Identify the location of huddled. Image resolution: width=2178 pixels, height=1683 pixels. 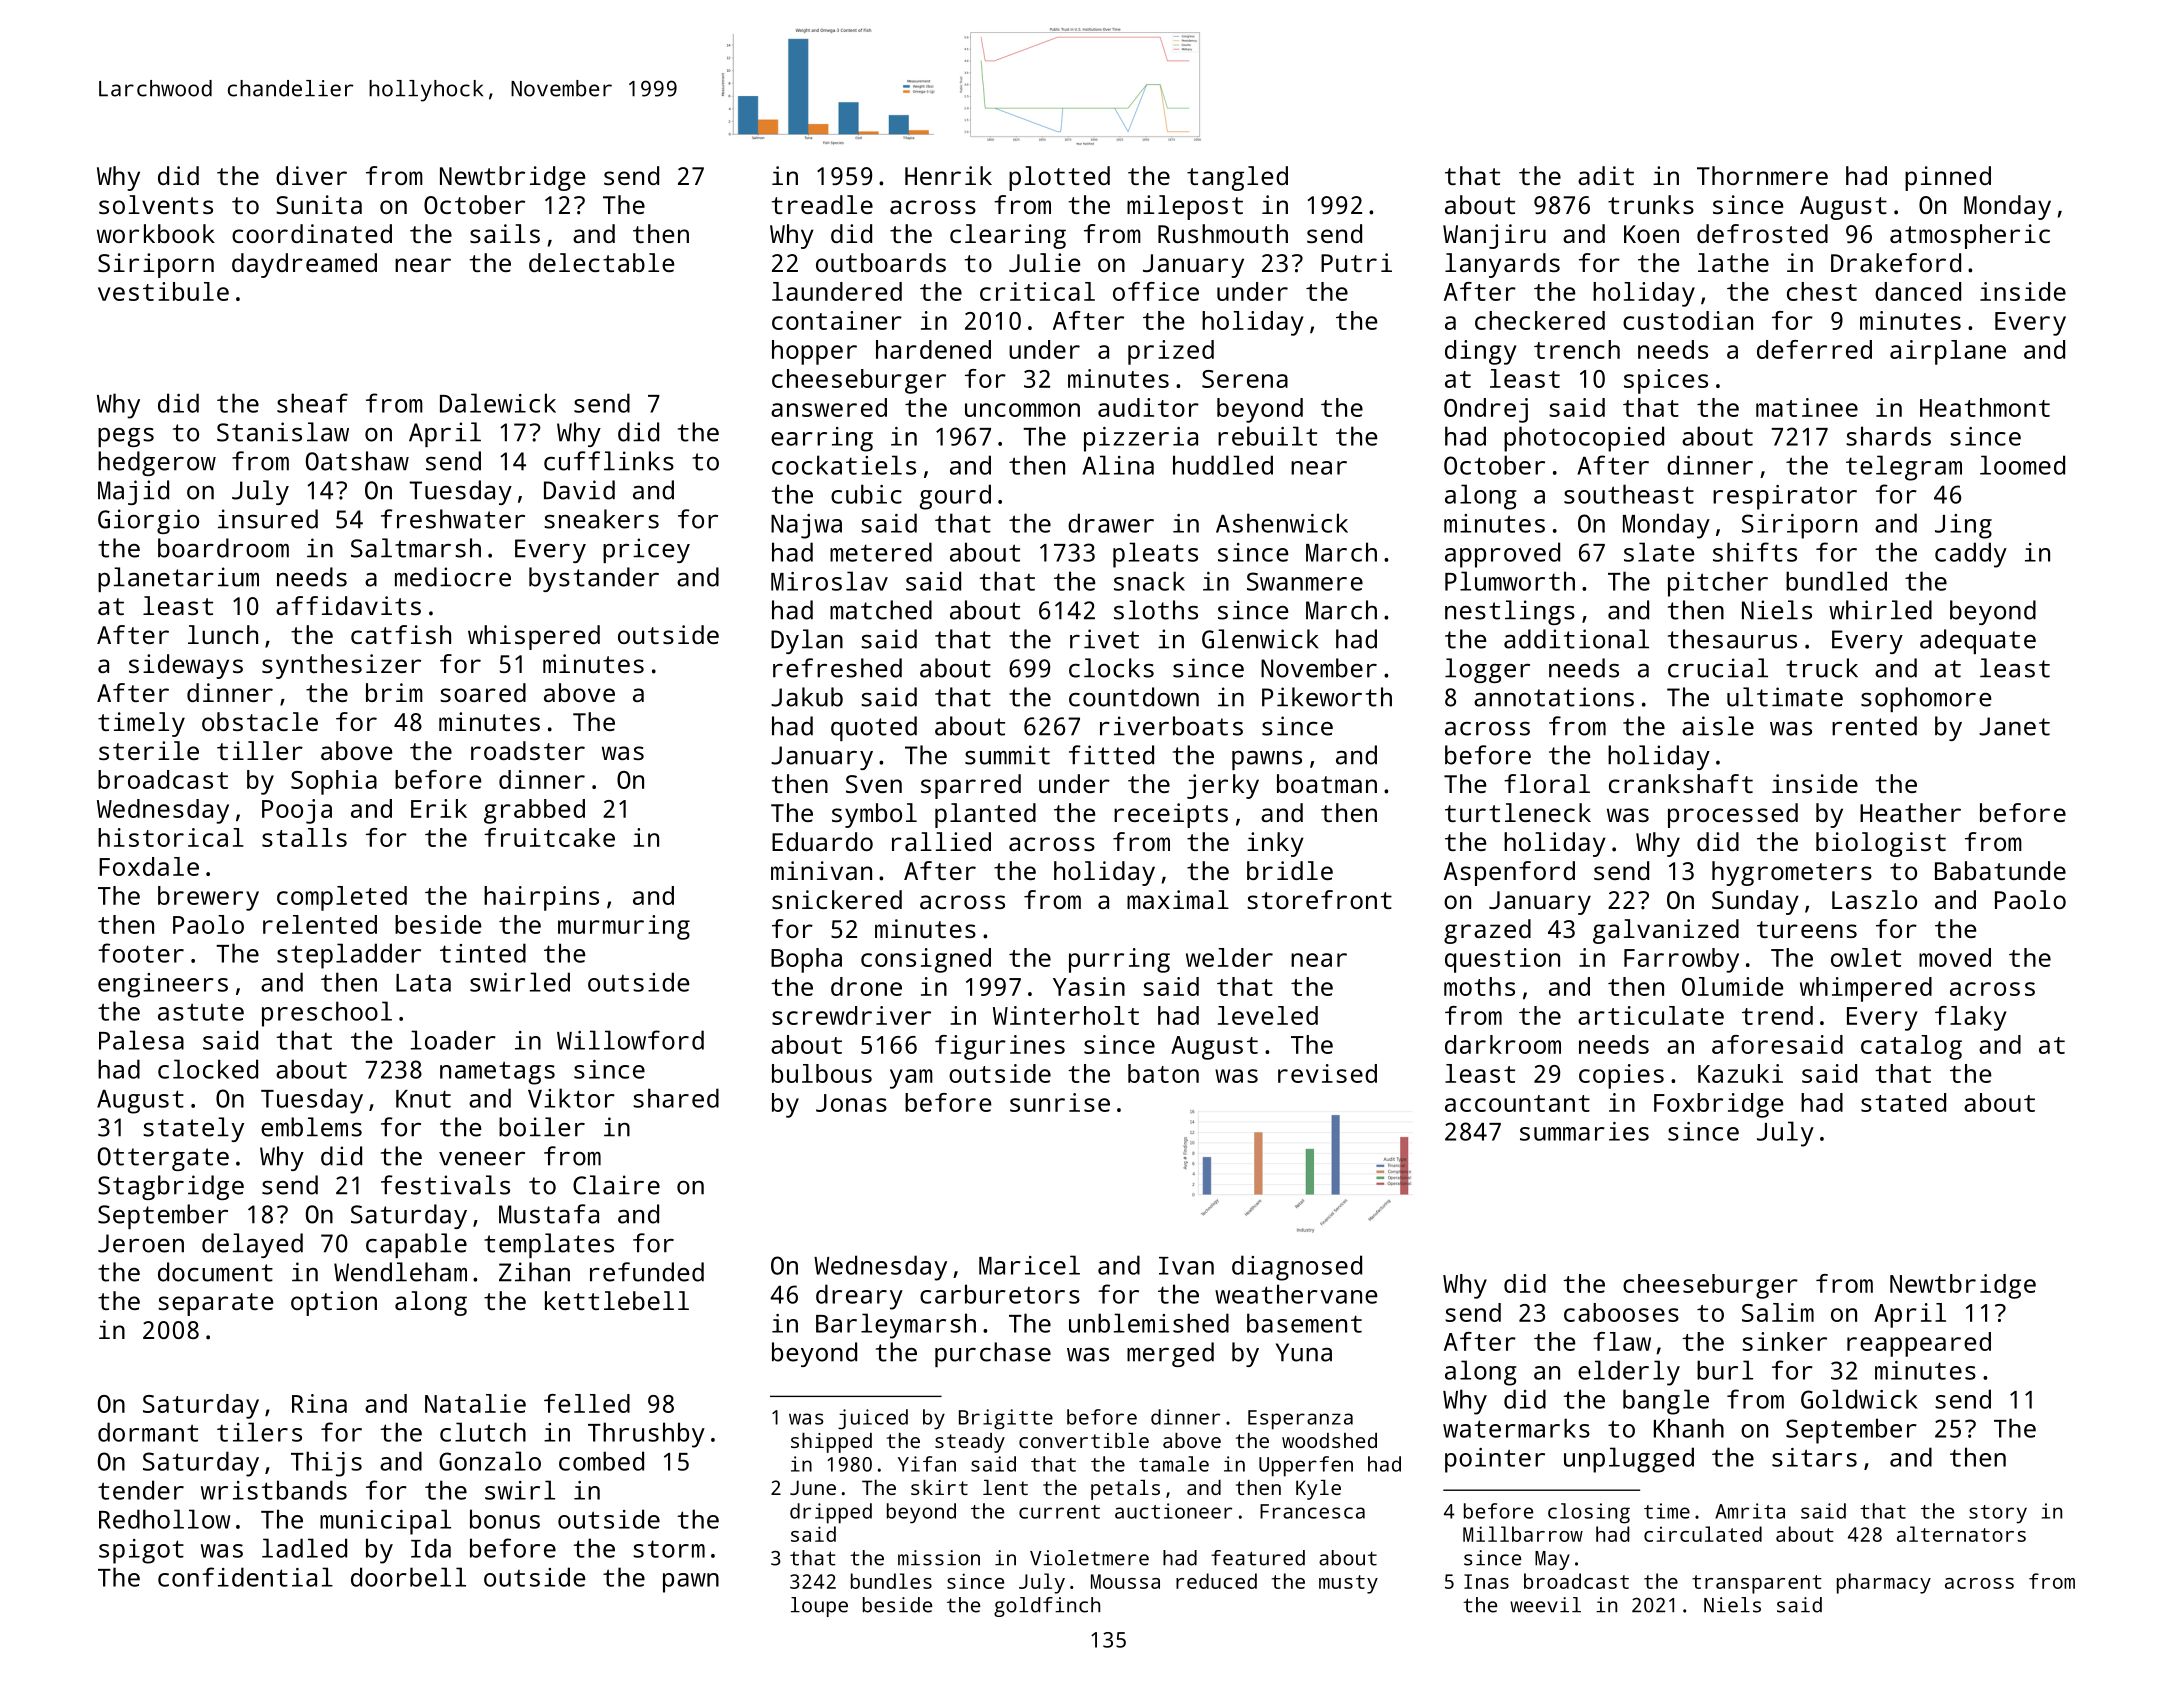
(1223, 465).
